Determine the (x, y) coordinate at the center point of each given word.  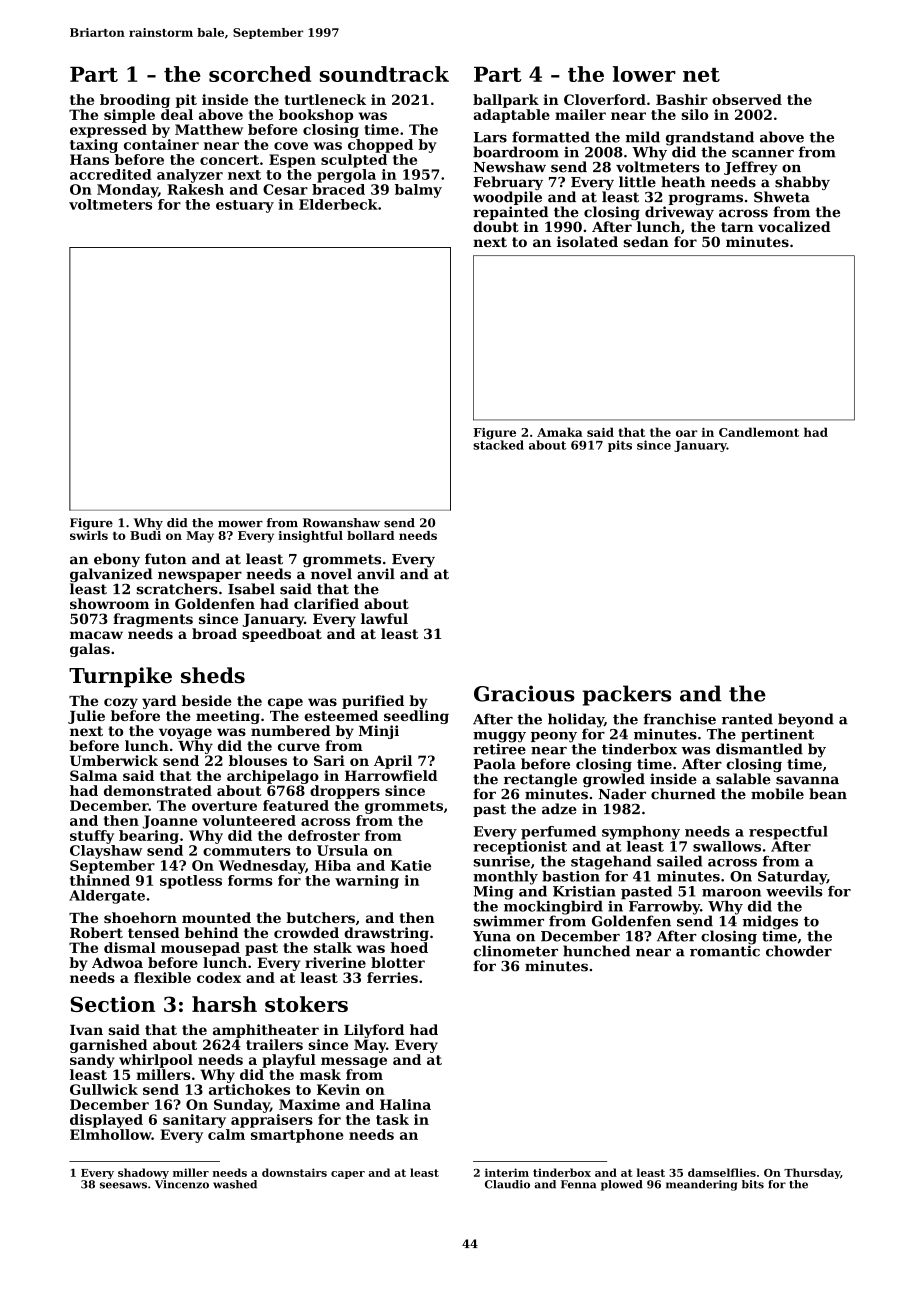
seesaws (123, 1185)
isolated (587, 241)
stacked (498, 445)
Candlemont (759, 432)
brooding (135, 101)
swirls (89, 535)
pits (620, 446)
